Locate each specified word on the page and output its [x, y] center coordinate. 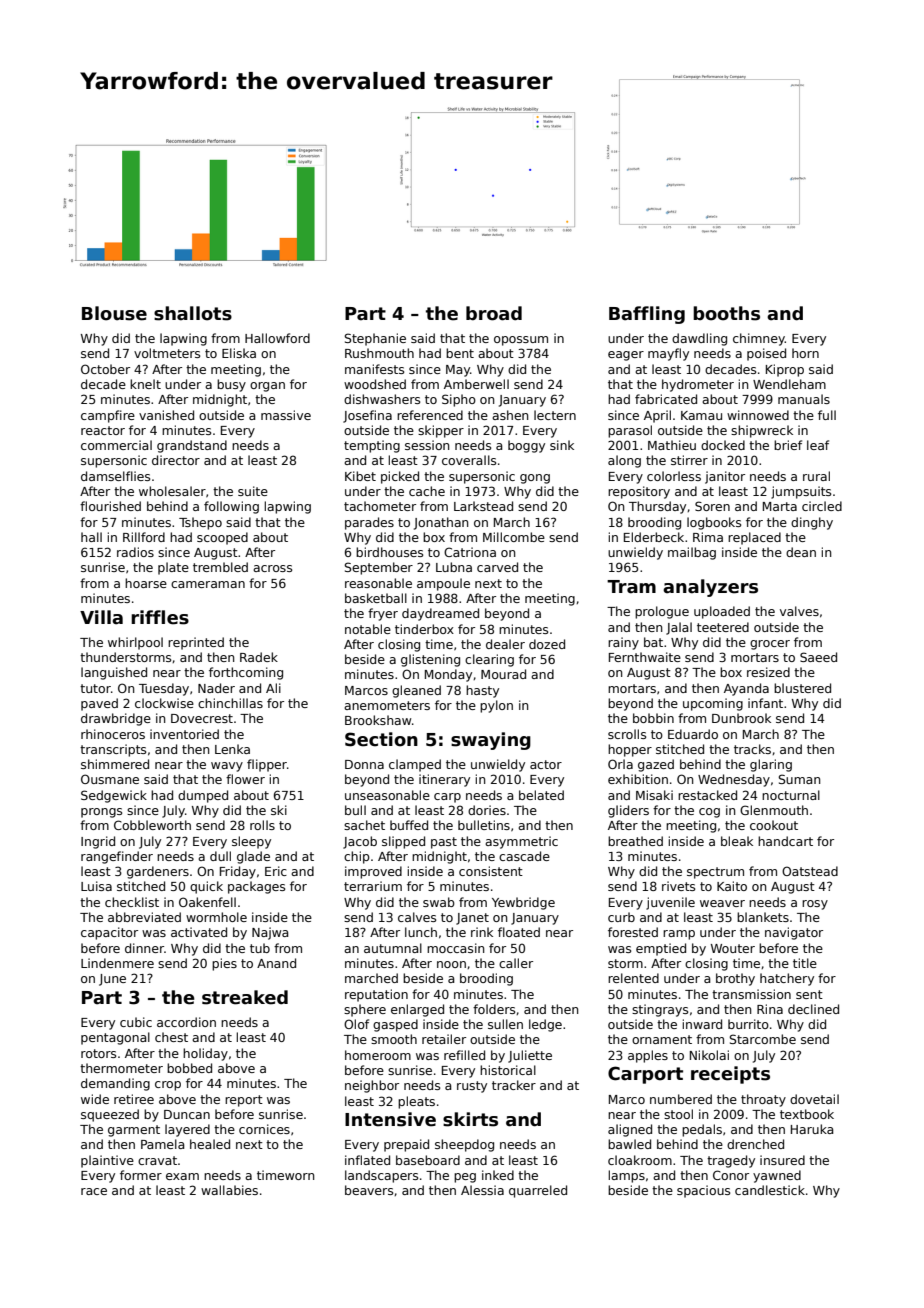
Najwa [270, 933]
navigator [794, 933]
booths [726, 313]
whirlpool [135, 643]
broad [494, 313]
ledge [545, 1025]
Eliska [239, 353]
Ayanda [746, 689]
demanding [115, 1084]
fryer [383, 614]
